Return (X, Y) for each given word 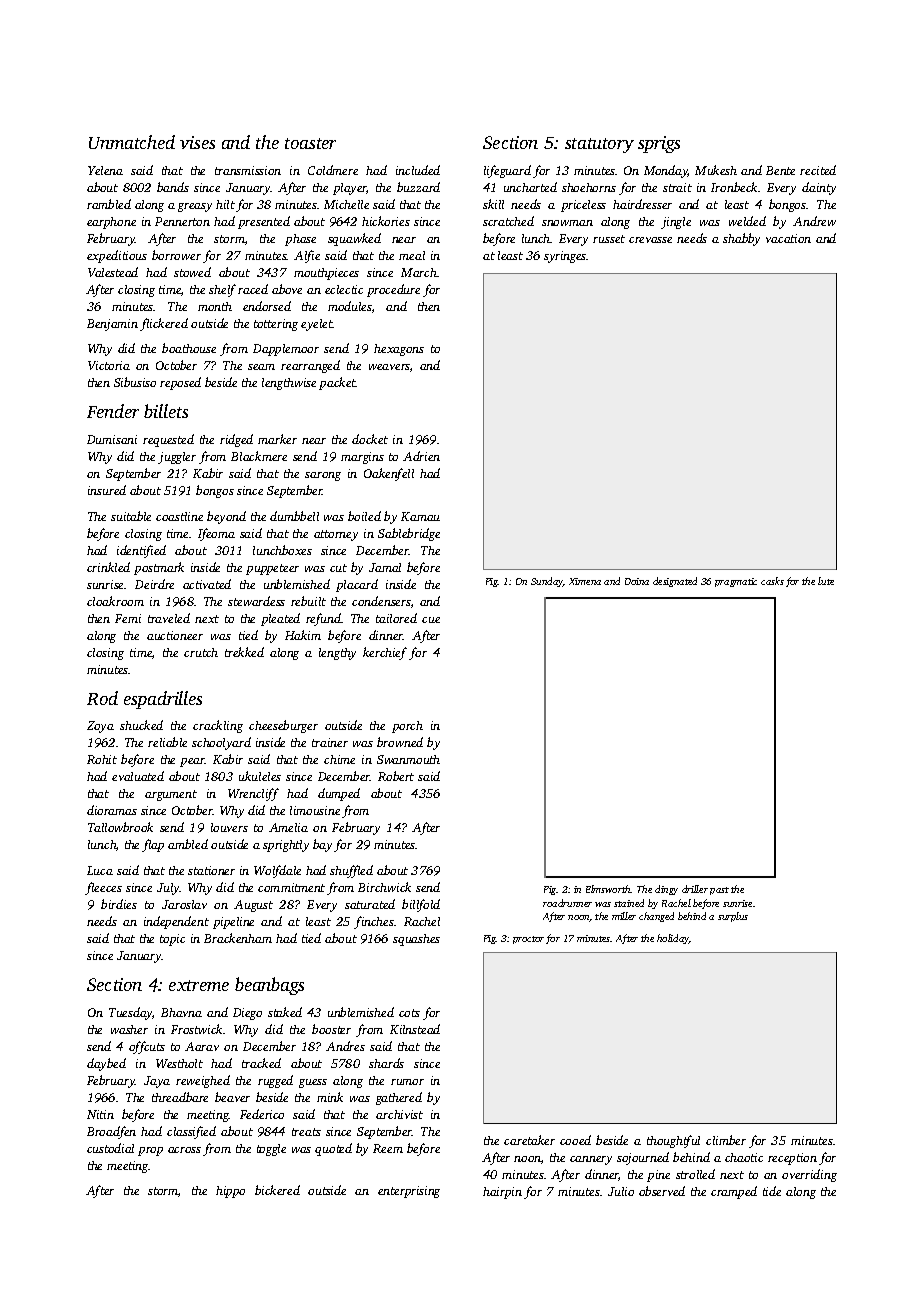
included (418, 170)
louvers (229, 827)
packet (337, 383)
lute (826, 581)
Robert (396, 776)
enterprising (409, 1192)
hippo (230, 1192)
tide (772, 1191)
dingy (666, 890)
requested (168, 440)
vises (197, 142)
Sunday (547, 582)
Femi (128, 618)
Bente (780, 170)
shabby (741, 239)
